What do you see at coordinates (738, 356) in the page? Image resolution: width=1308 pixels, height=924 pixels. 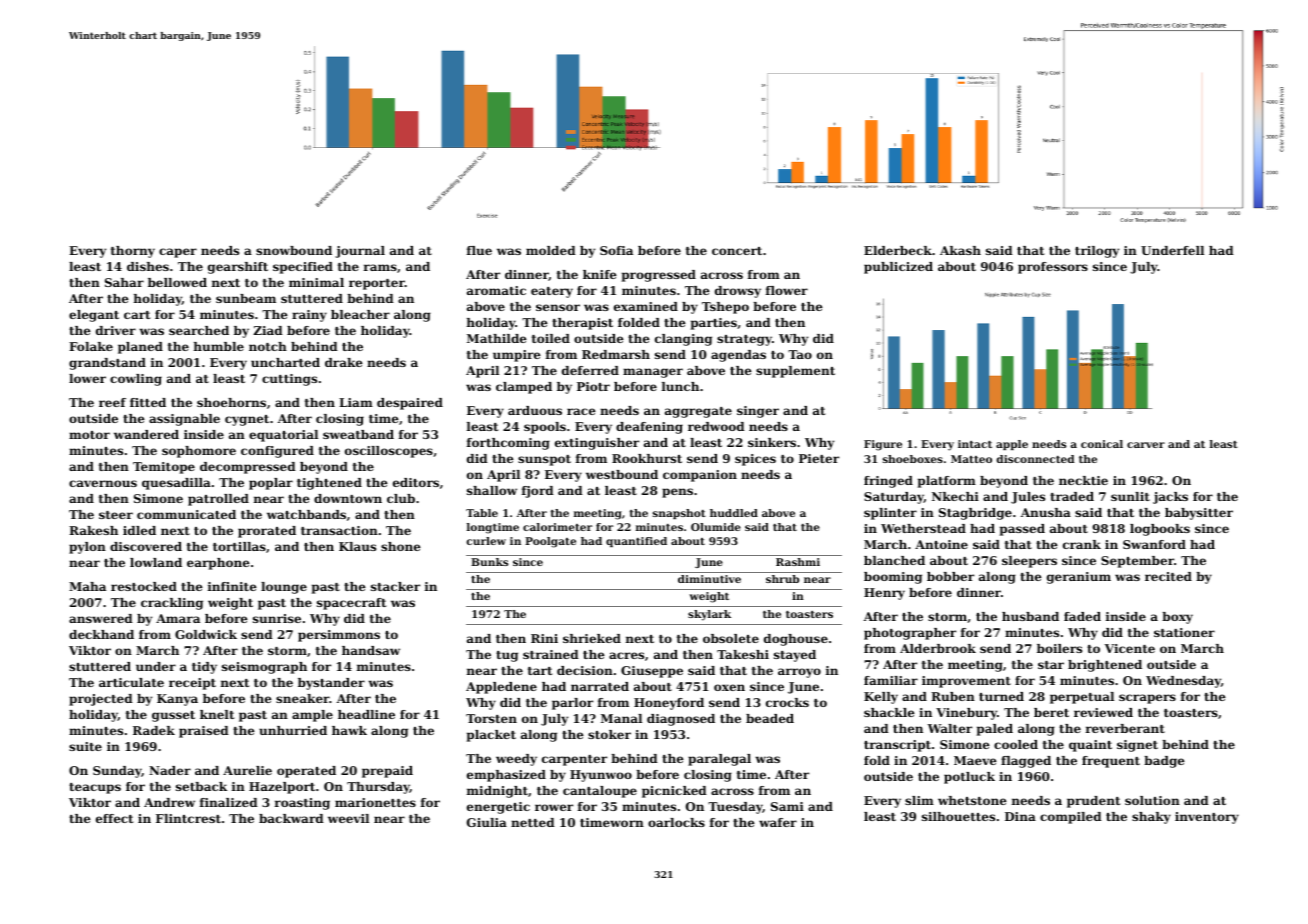 I see `agendas` at bounding box center [738, 356].
